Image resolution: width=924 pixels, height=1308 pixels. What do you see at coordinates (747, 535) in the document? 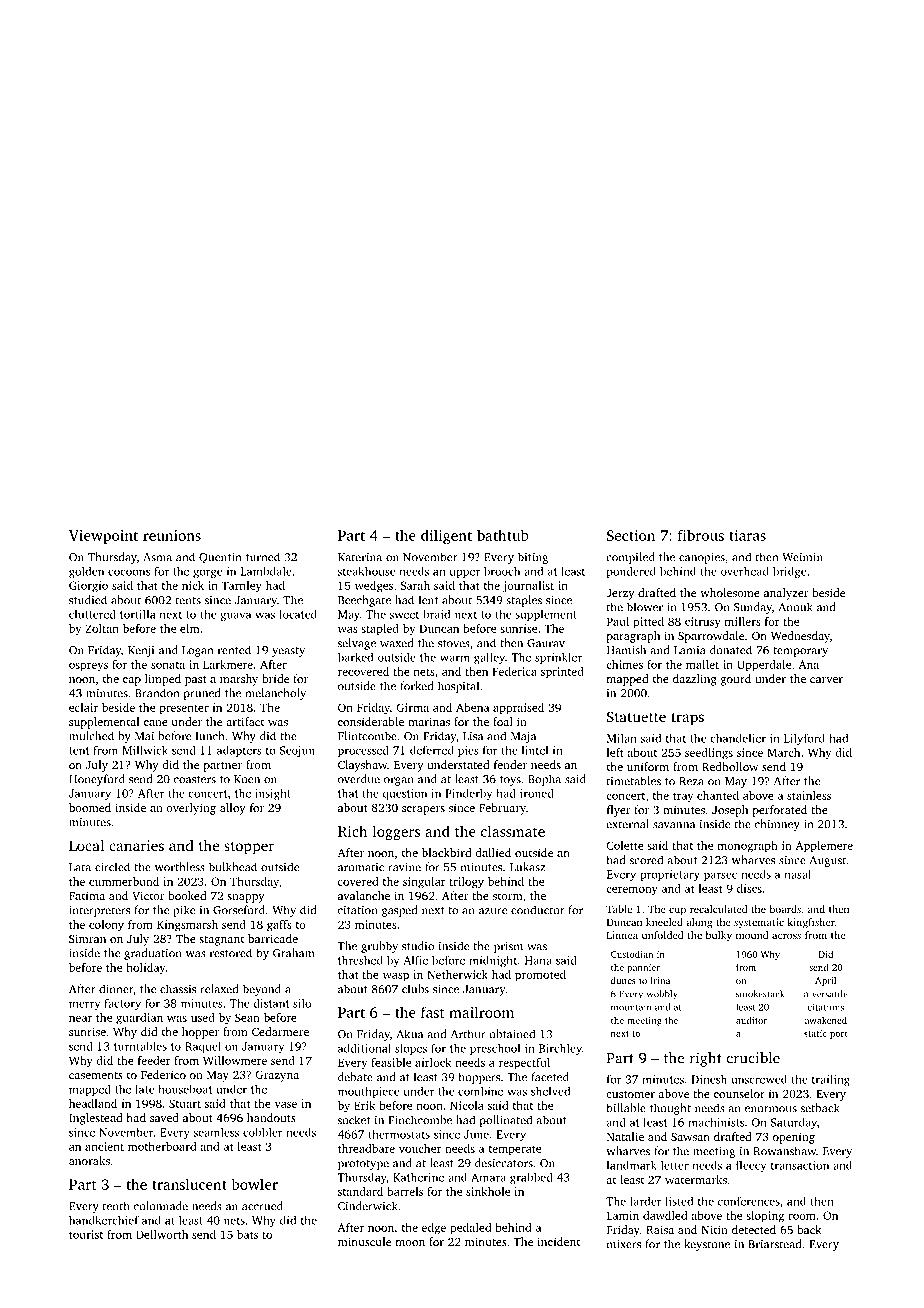
I see `tiaras` at bounding box center [747, 535].
